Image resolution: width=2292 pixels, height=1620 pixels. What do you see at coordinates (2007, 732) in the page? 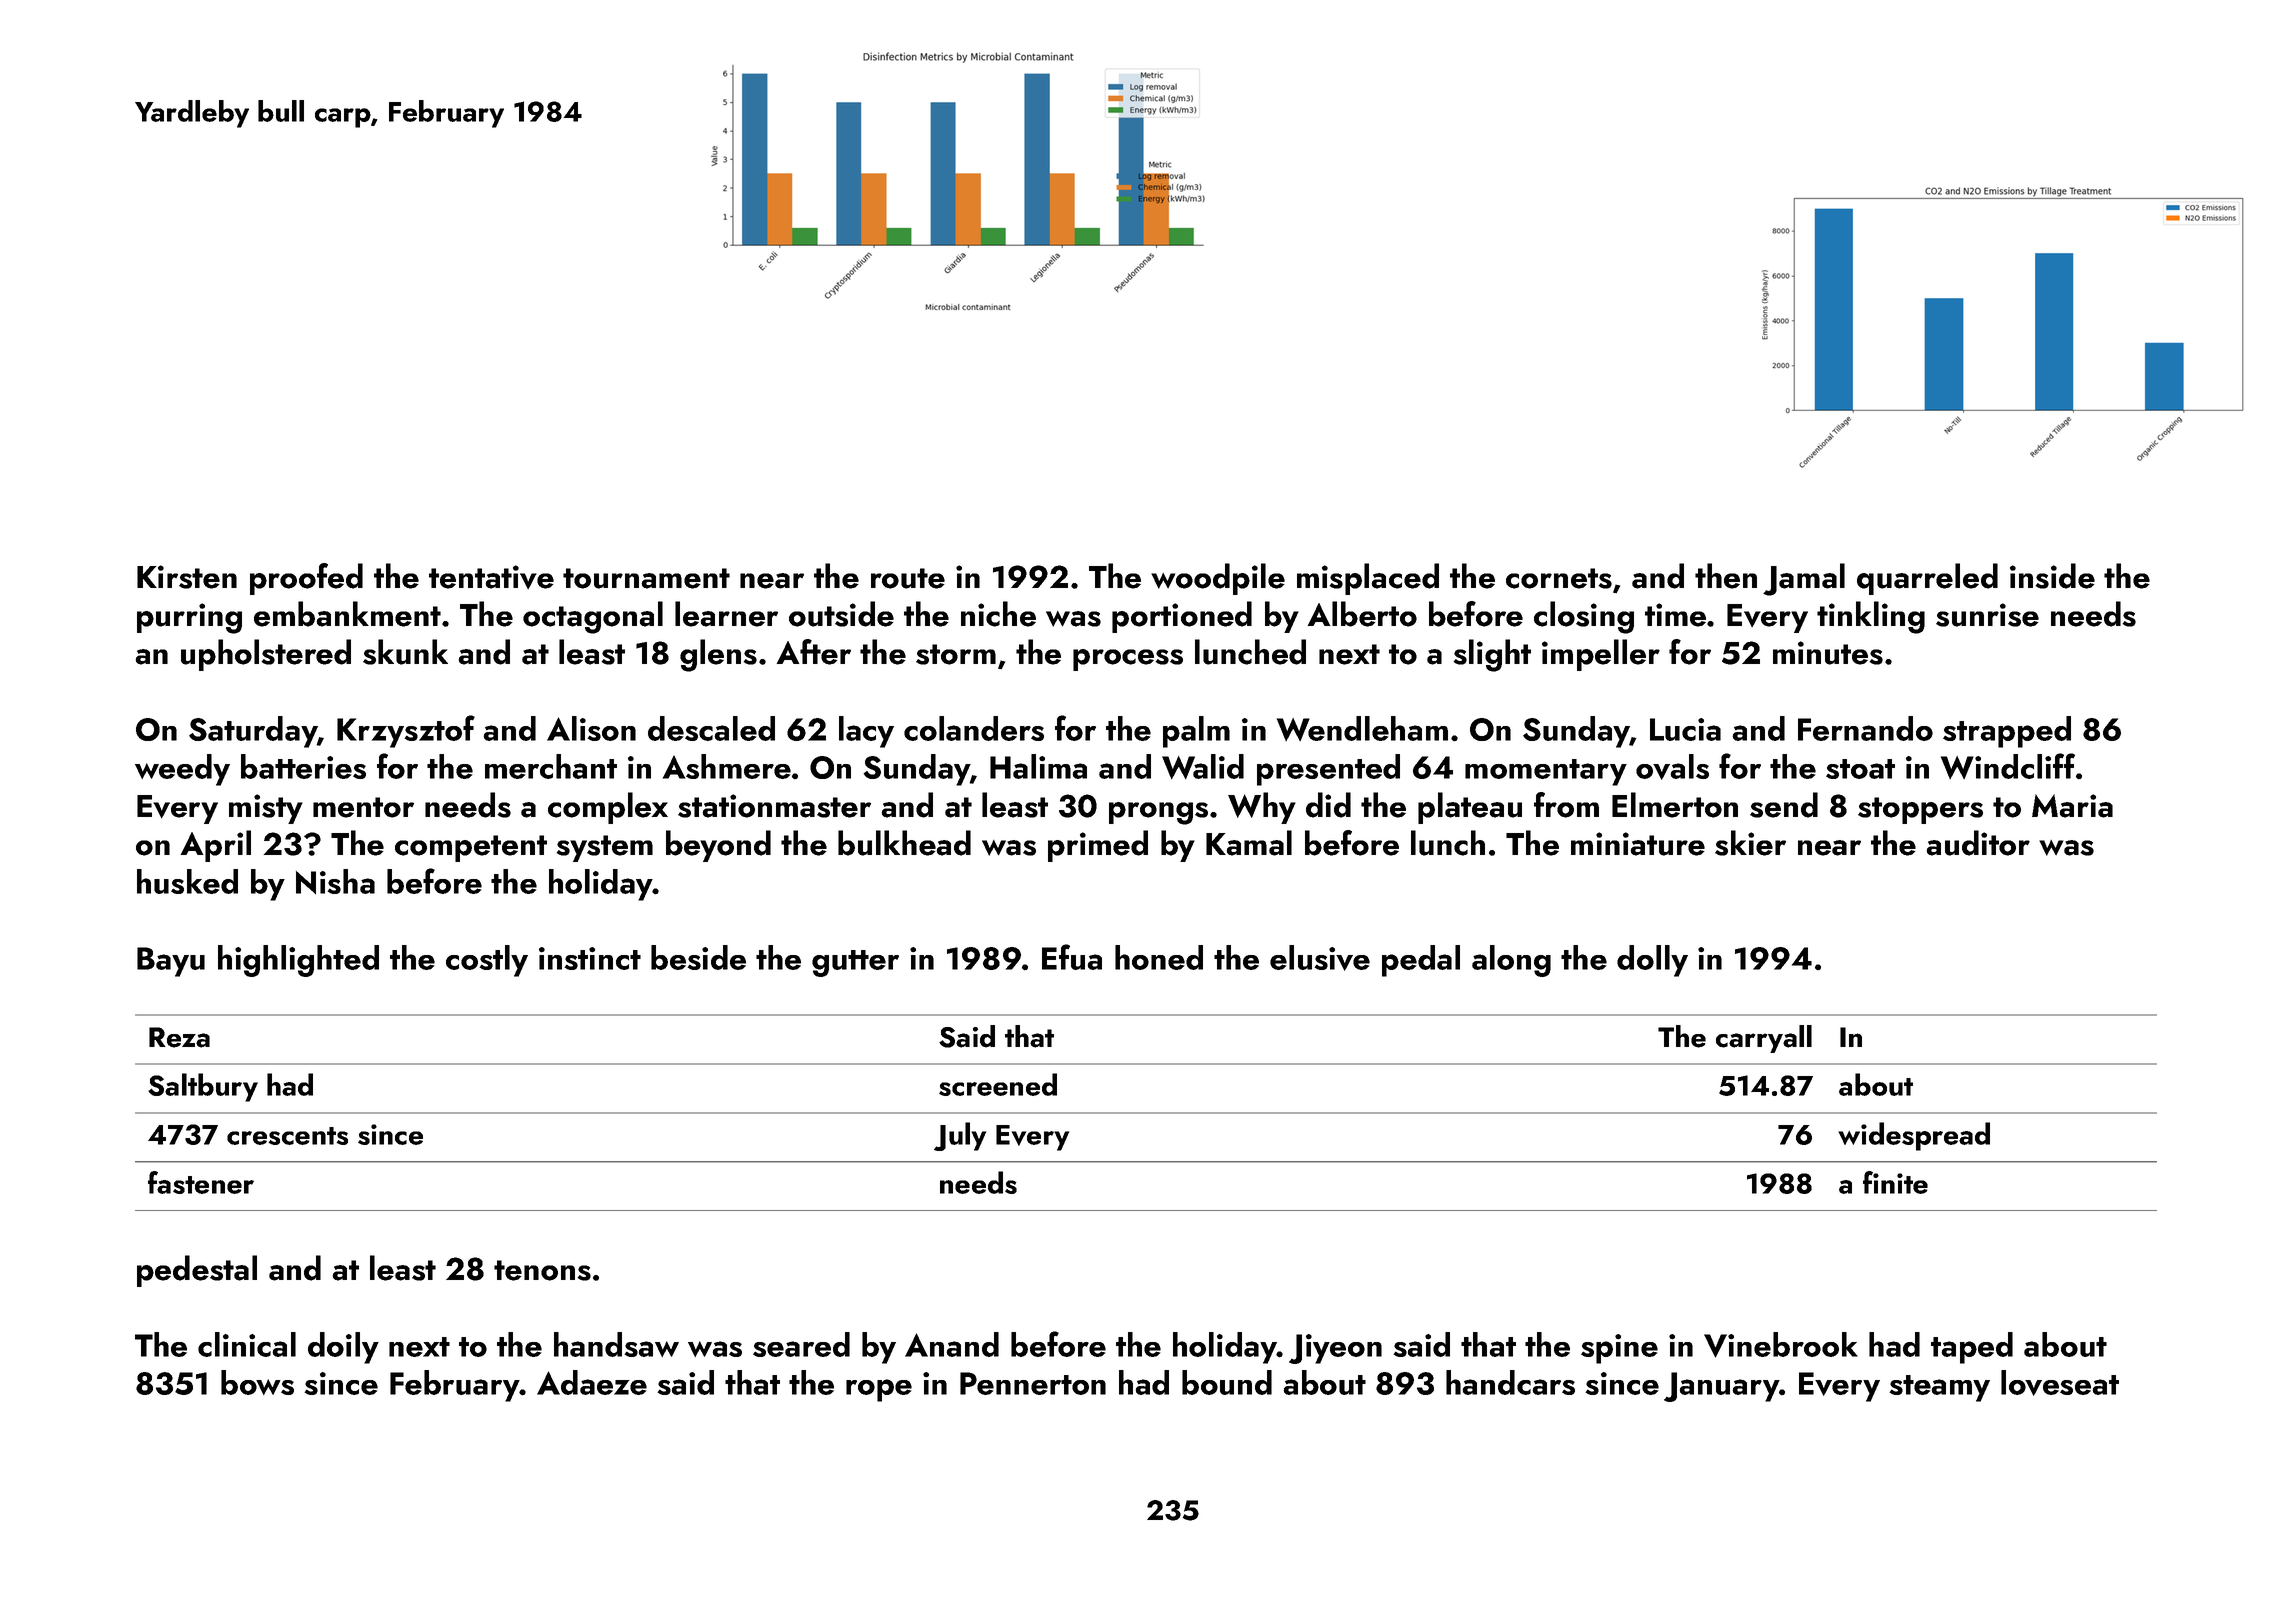
I see `strapped` at bounding box center [2007, 732].
